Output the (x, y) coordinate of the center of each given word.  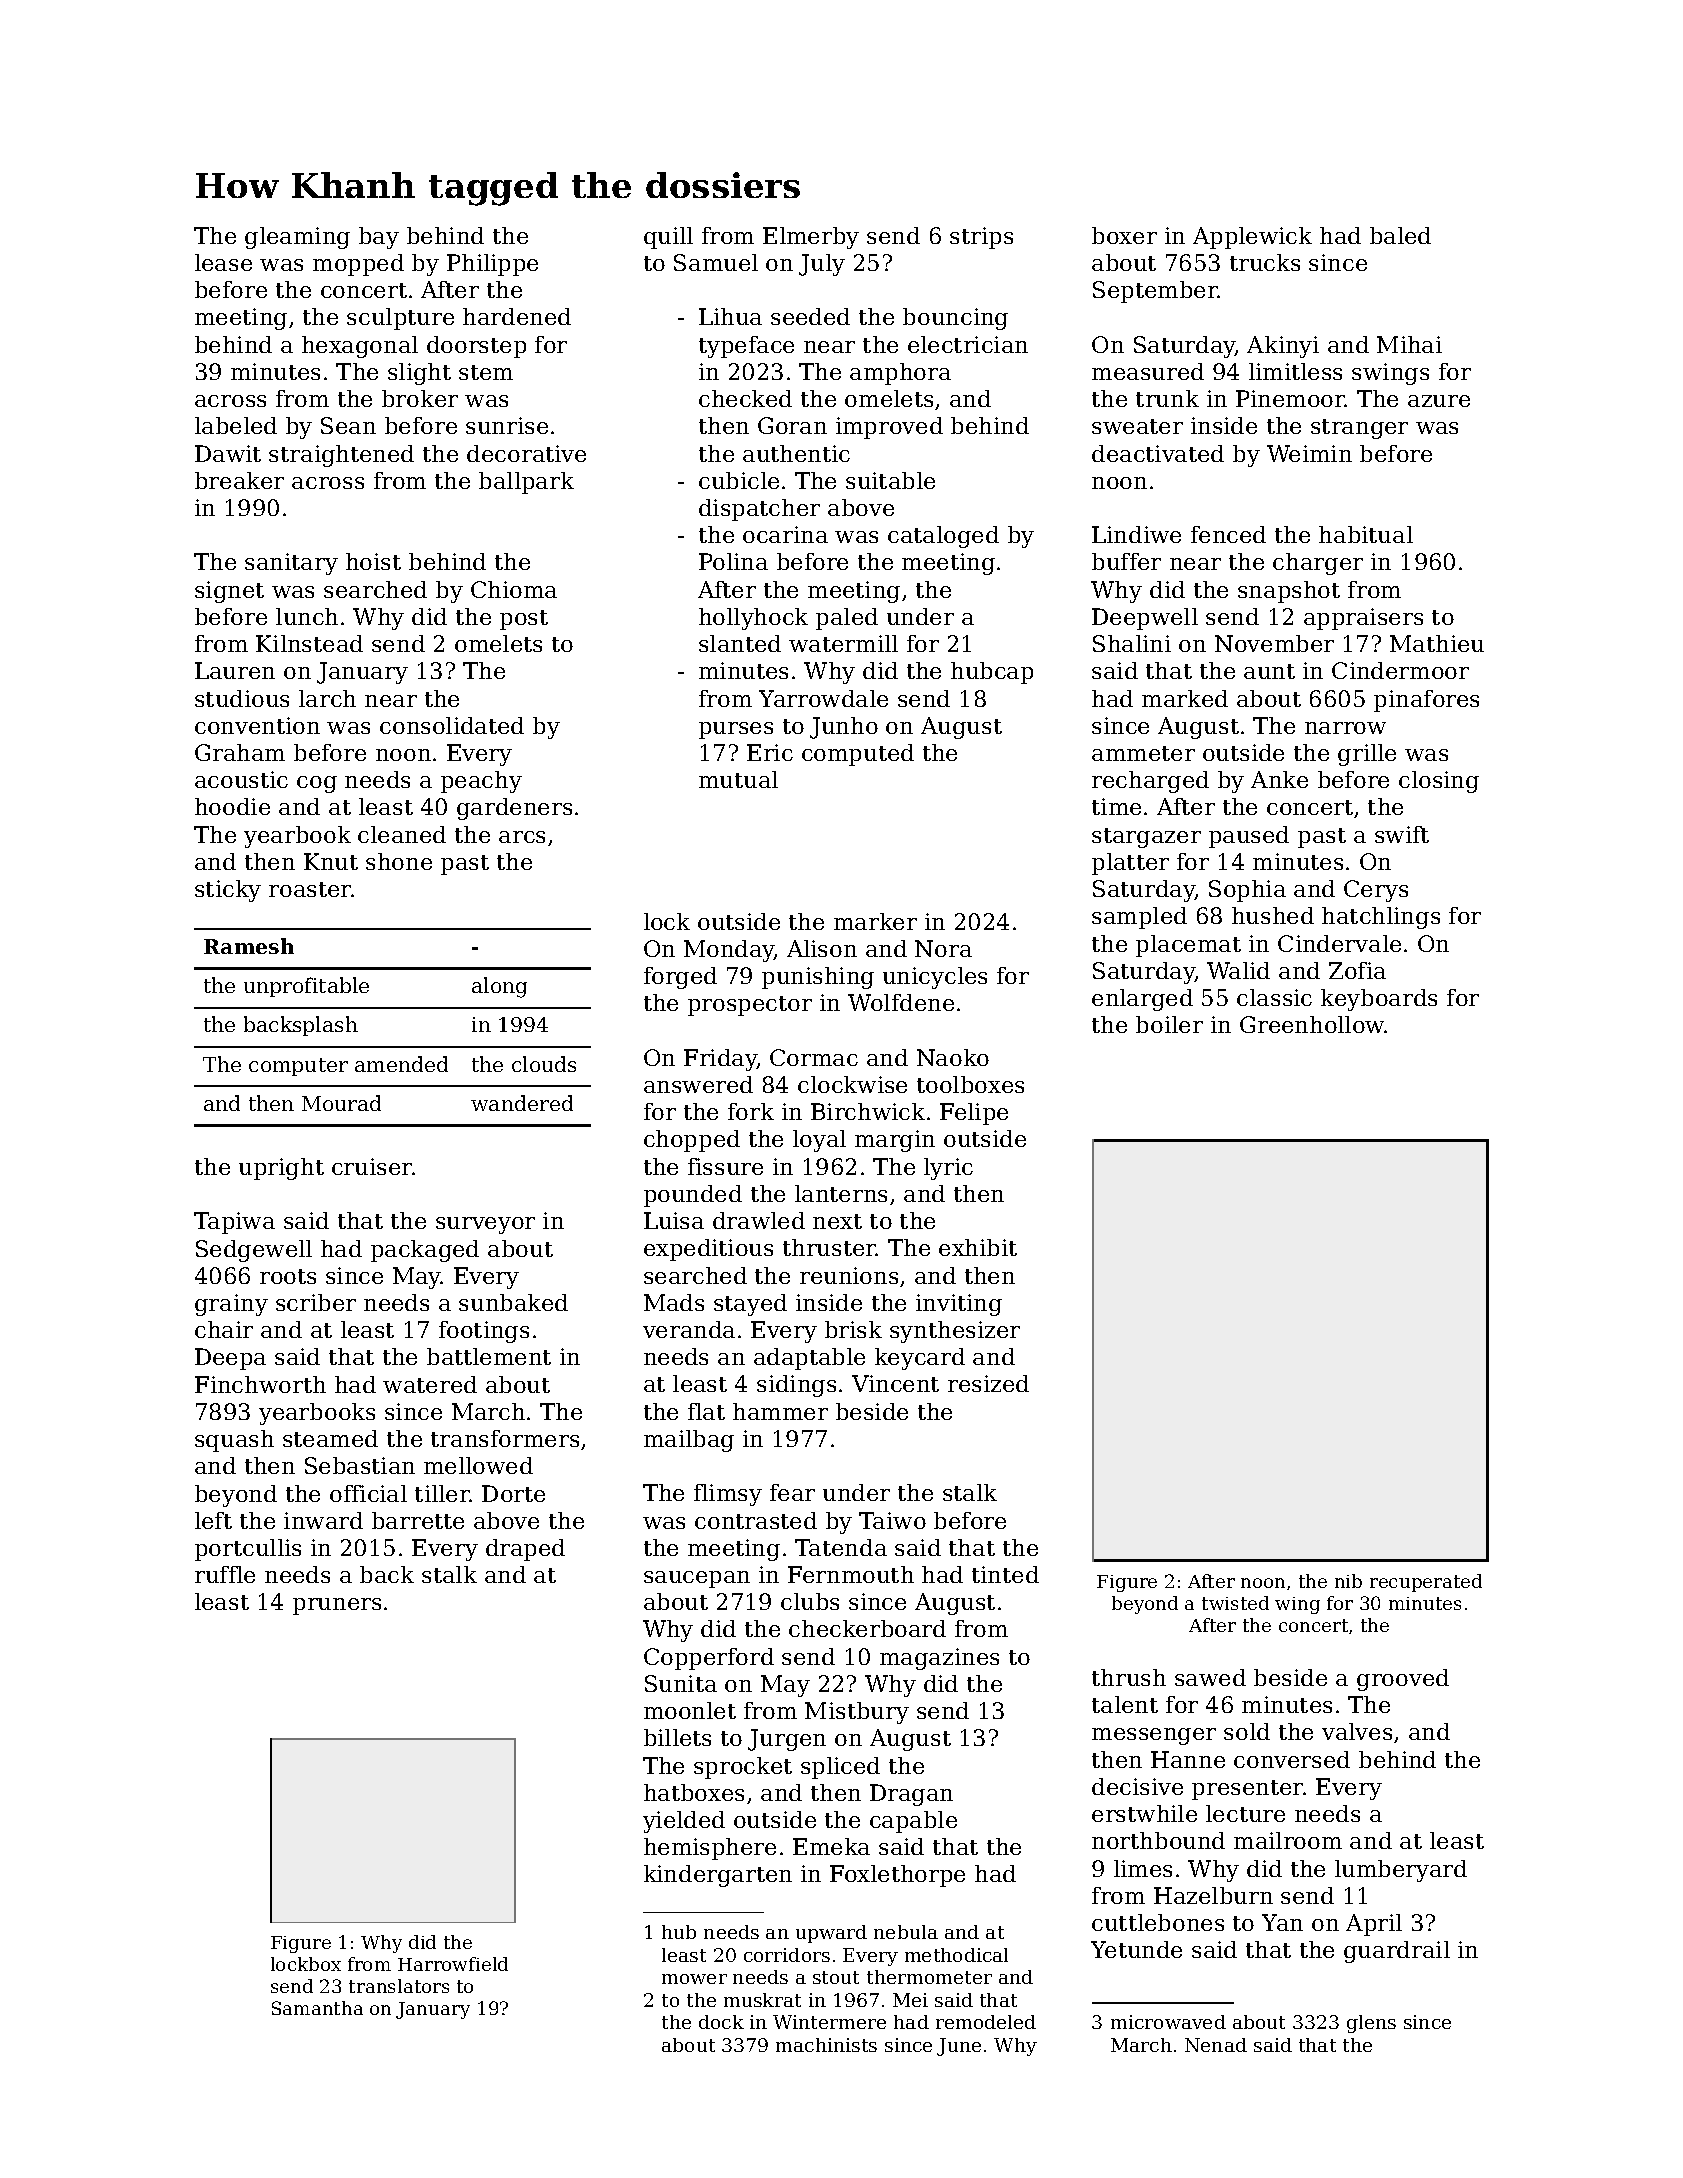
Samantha (317, 2008)
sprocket (743, 1768)
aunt (1269, 671)
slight (419, 374)
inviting (959, 1305)
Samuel (716, 262)
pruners (337, 1606)
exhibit (978, 1247)
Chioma (514, 589)
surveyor (485, 1225)
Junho (844, 728)
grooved (1403, 1680)
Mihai (1409, 344)
